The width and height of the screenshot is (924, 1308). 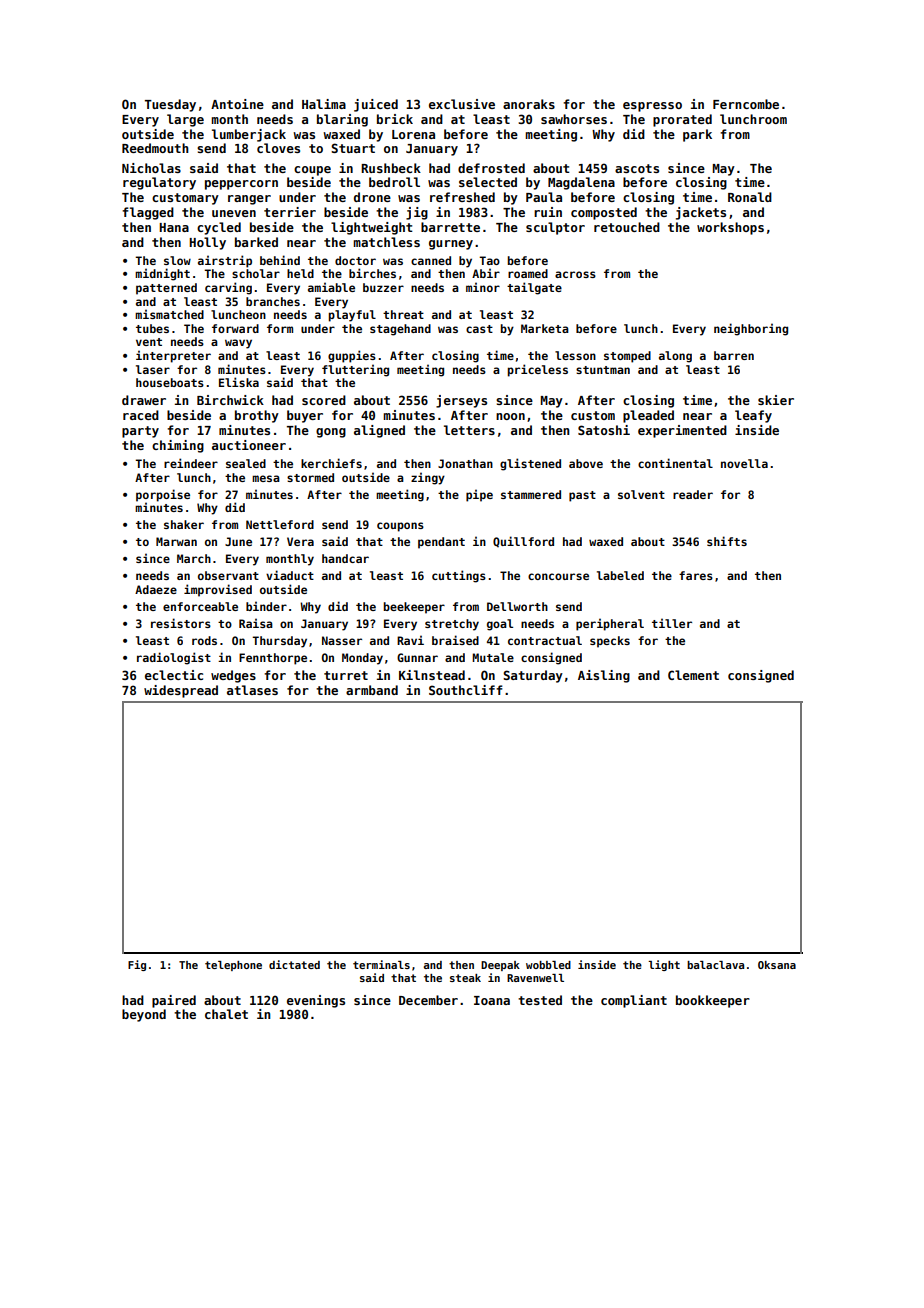 I want to click on Tuesday, so click(x=170, y=105).
